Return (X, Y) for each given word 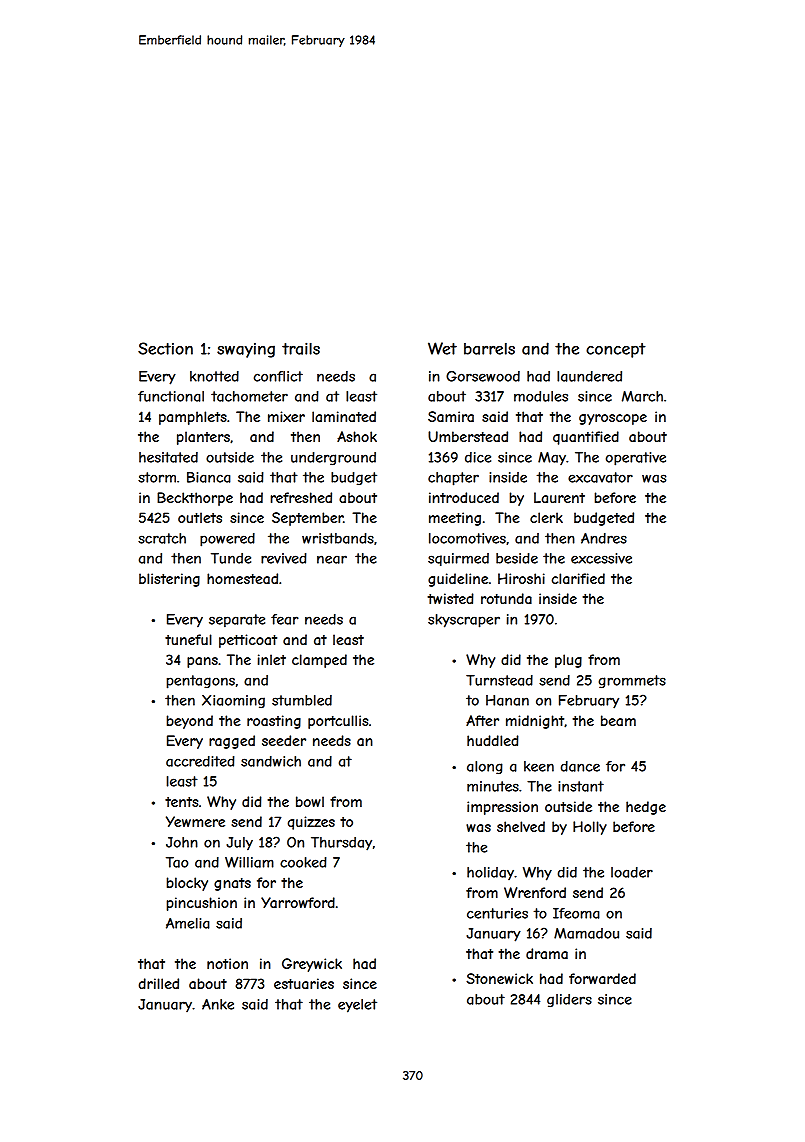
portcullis (338, 722)
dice (478, 457)
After (482, 720)
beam (618, 720)
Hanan (507, 700)
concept (616, 350)
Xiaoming (233, 702)
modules (541, 396)
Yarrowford (298, 902)
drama (547, 953)
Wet (442, 348)
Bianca (209, 477)
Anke (218, 1004)
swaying (246, 350)
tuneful (188, 639)
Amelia (188, 923)
